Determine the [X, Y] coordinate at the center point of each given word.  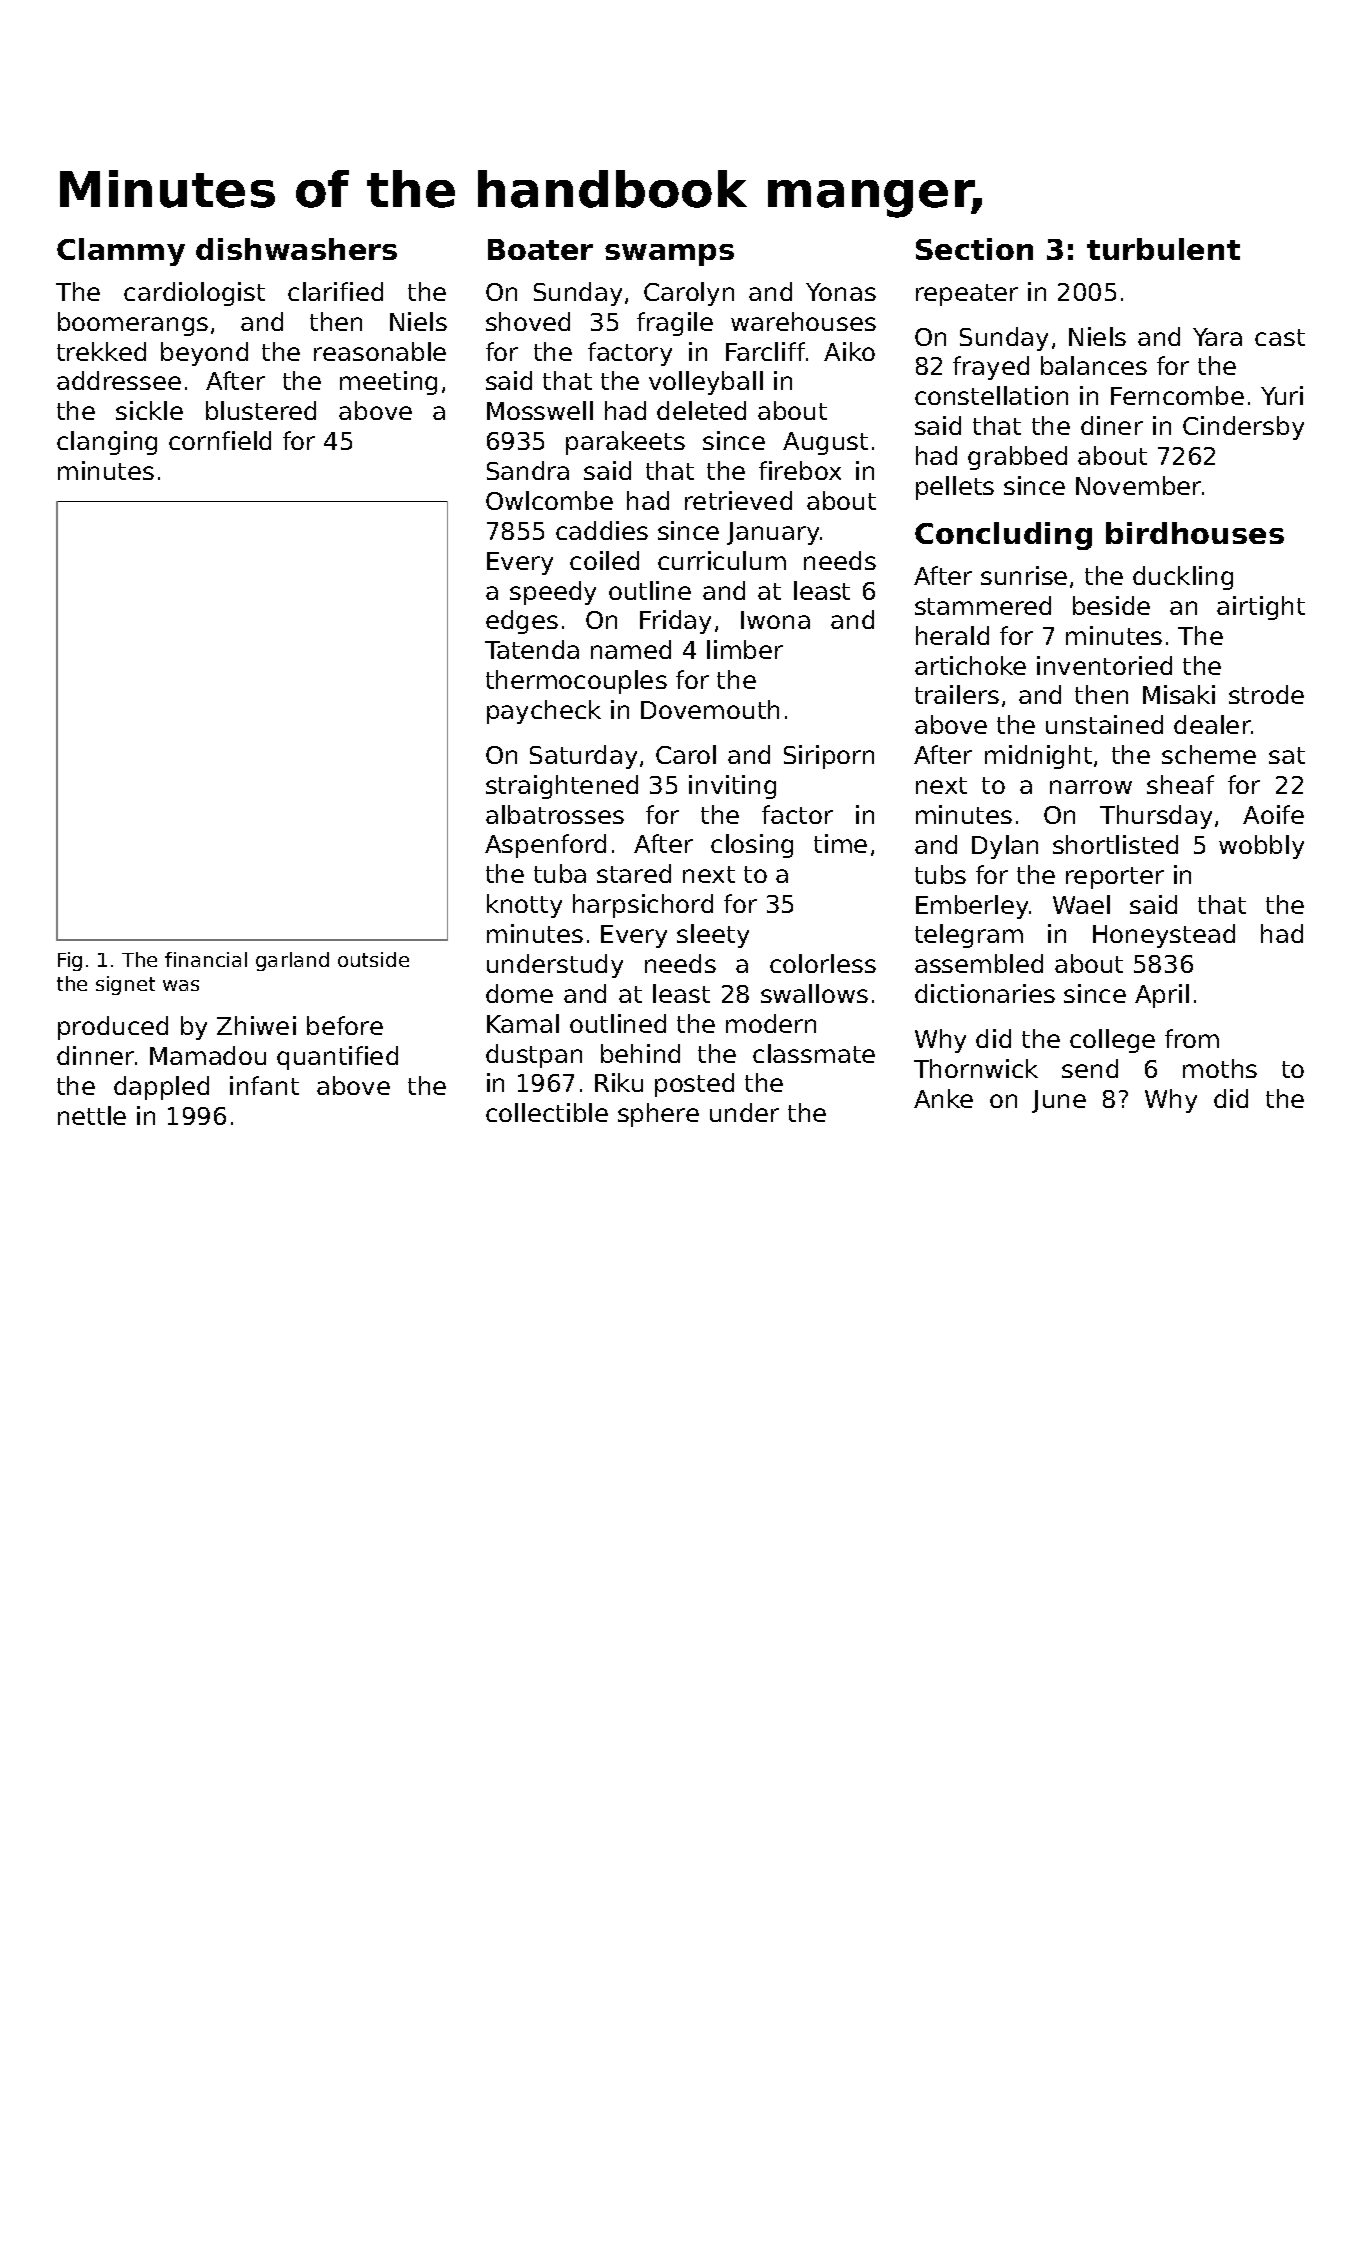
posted [694, 1085]
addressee [119, 380]
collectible [547, 1112]
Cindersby [1243, 428]
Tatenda [532, 649]
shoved [528, 321]
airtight [1261, 608]
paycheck [544, 712]
